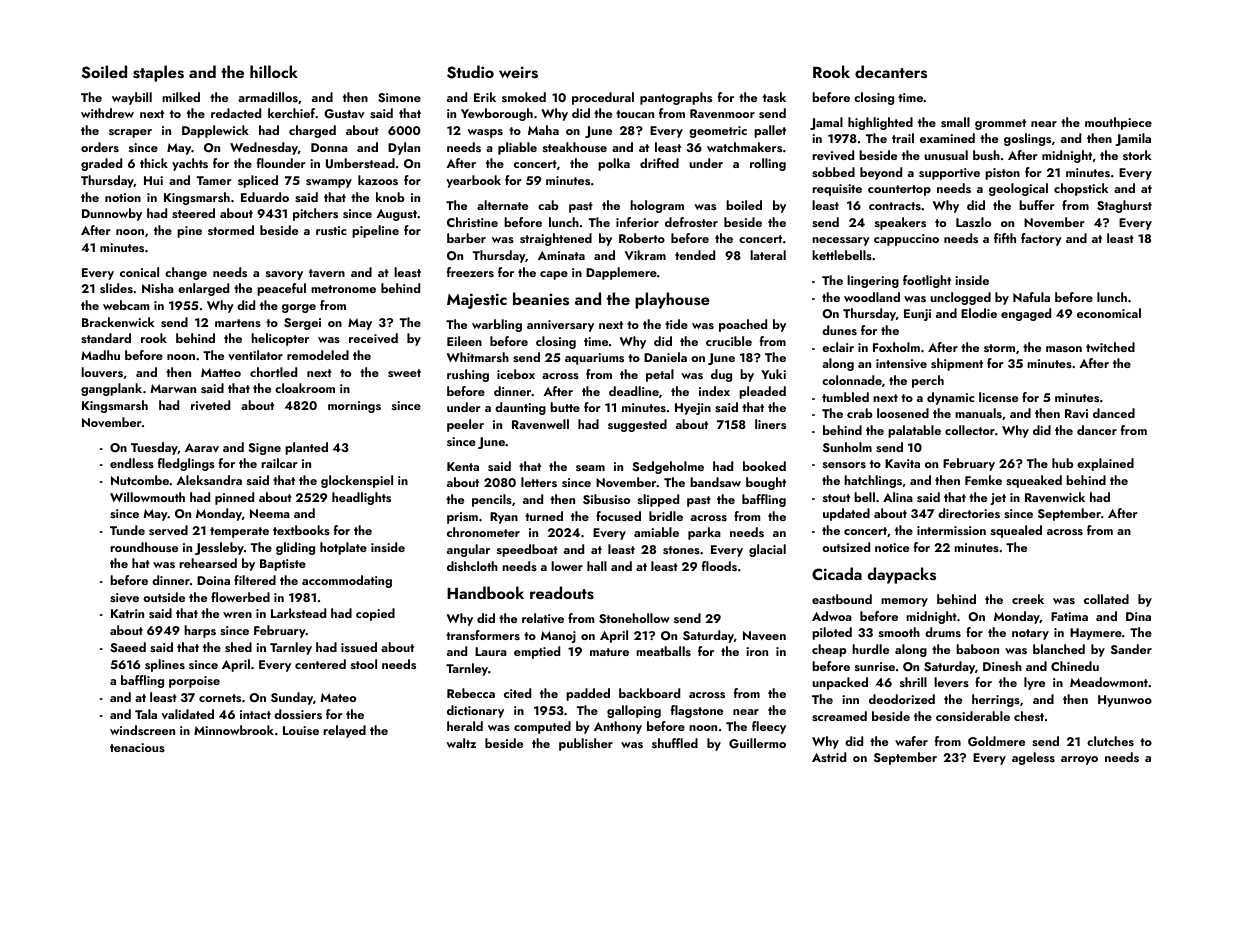 This screenshot has width=1233, height=952. What do you see at coordinates (137, 747) in the screenshot?
I see `tenacious` at bounding box center [137, 747].
